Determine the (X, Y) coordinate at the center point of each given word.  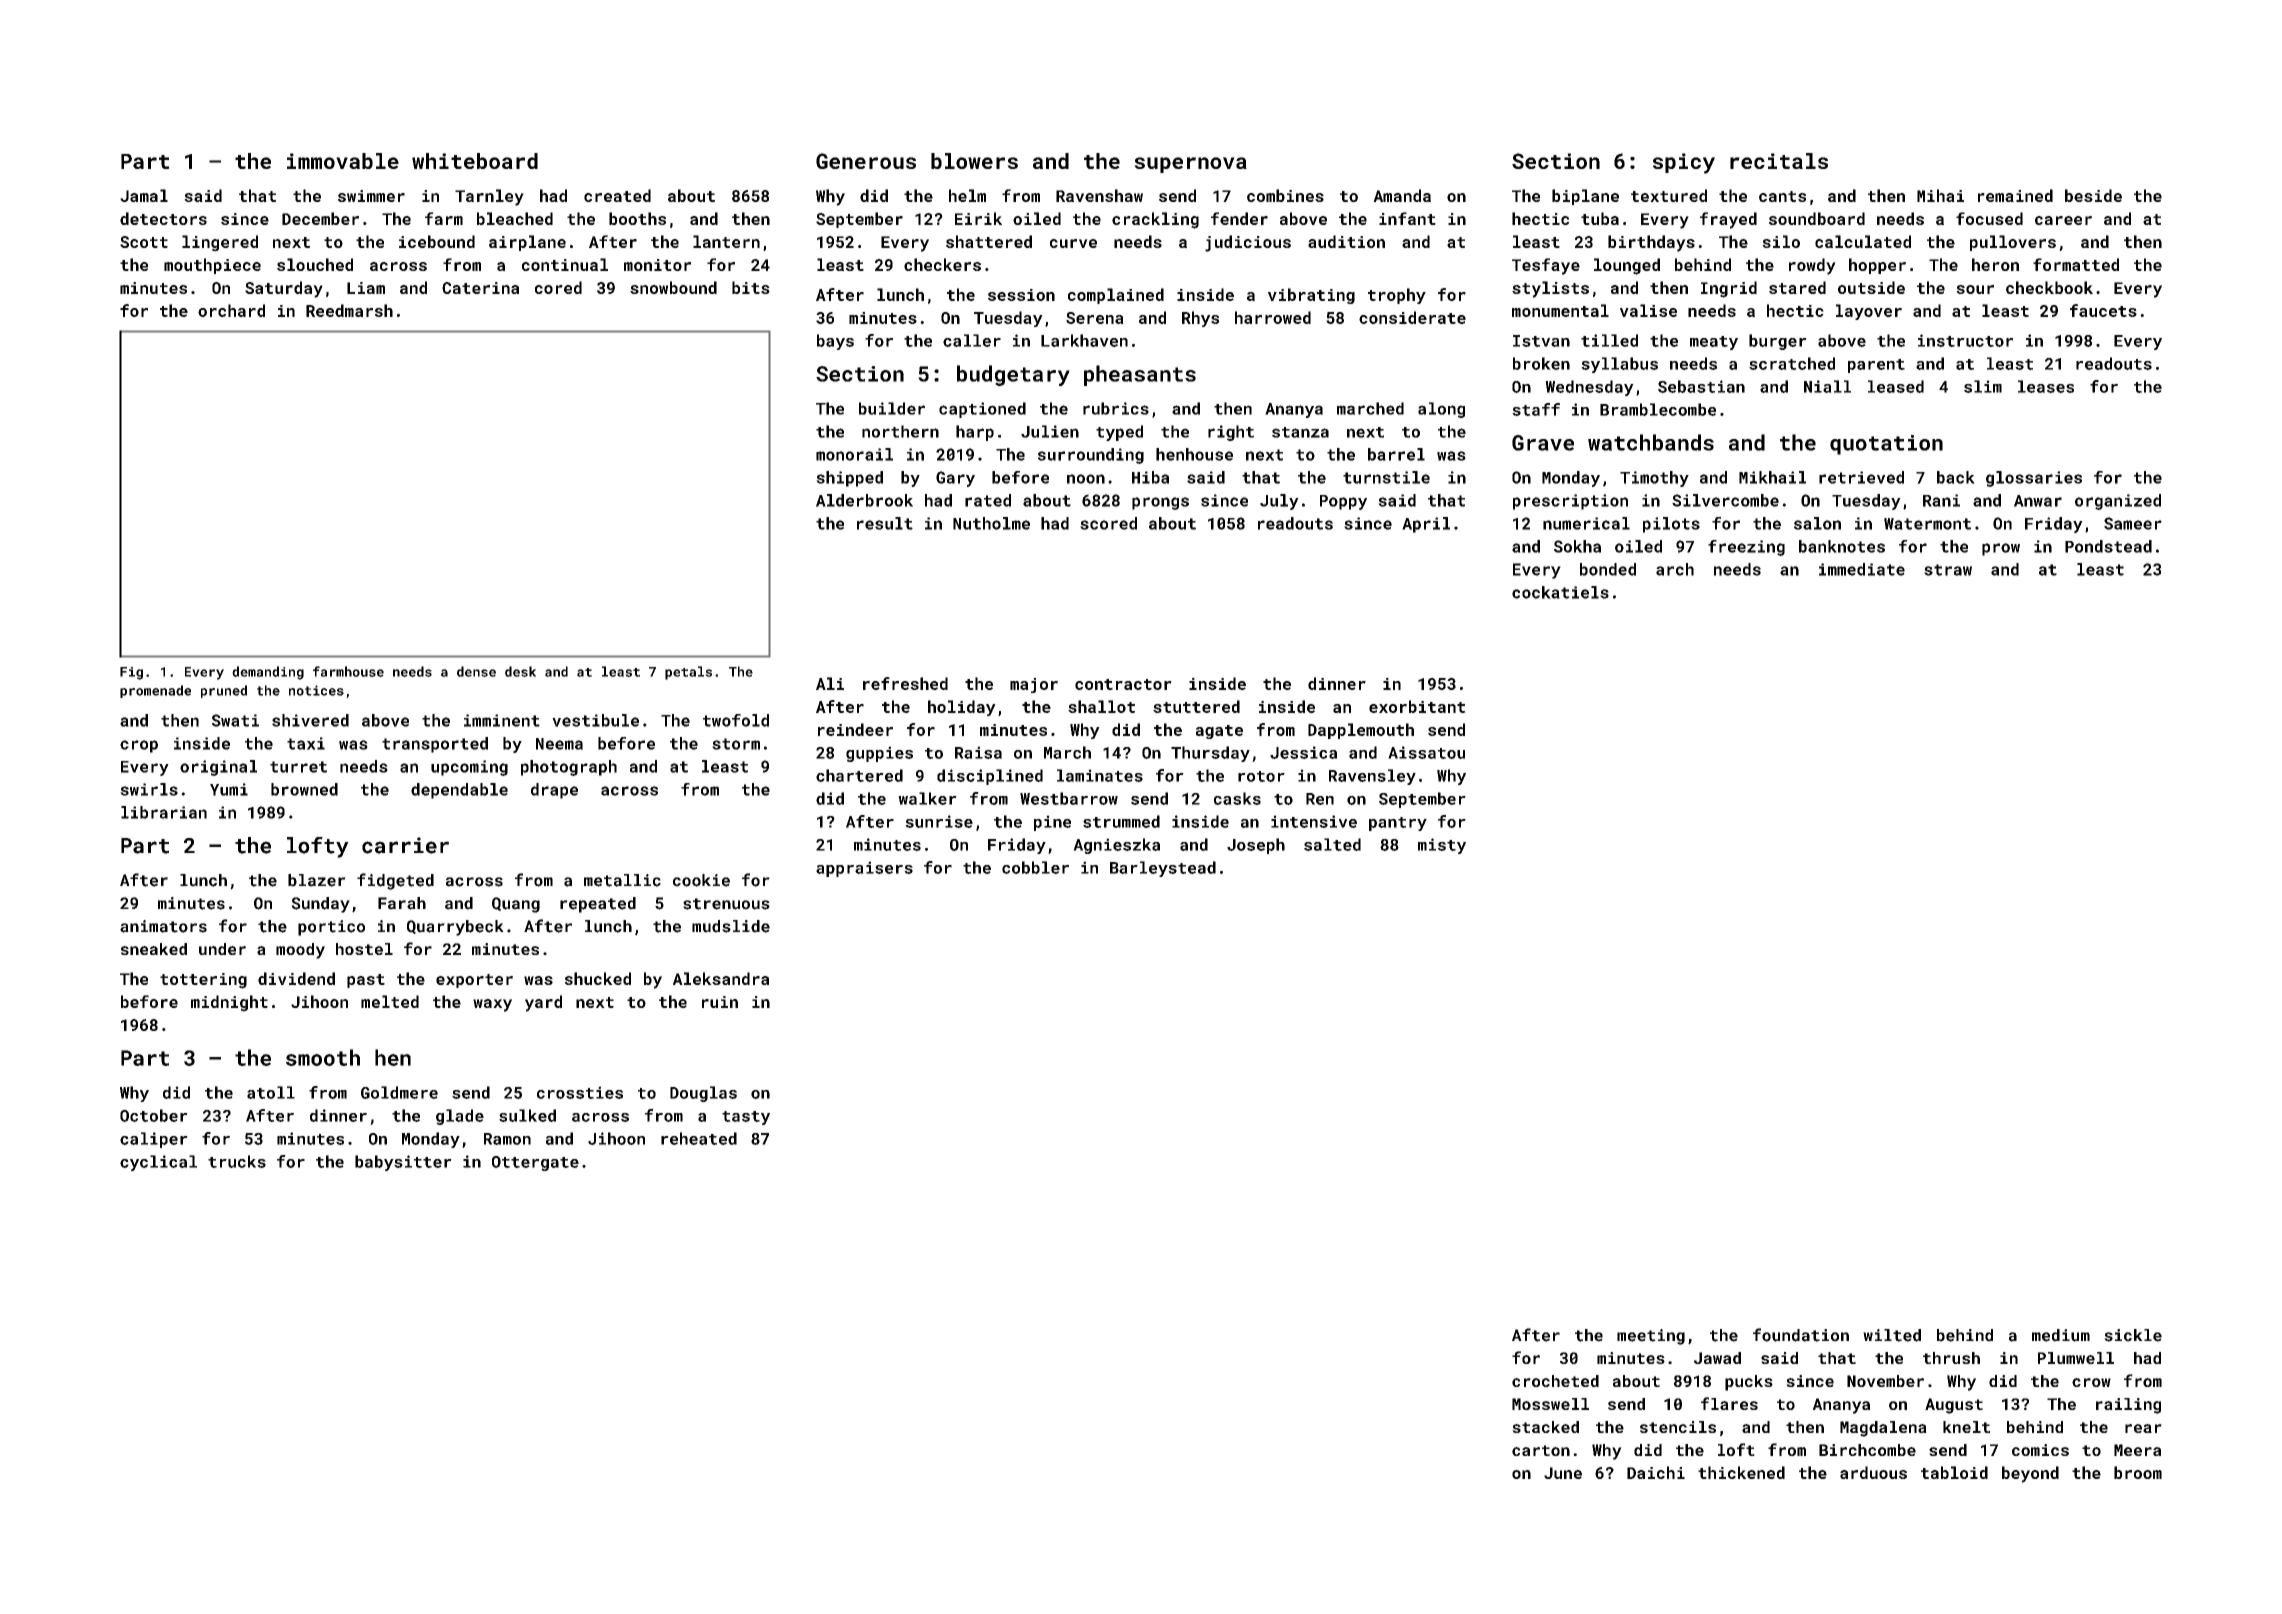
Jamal (144, 195)
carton (1541, 1450)
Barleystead (1163, 869)
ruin (720, 1002)
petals (688, 673)
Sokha (1577, 546)
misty (1442, 846)
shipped (849, 479)
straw (1948, 570)
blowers (974, 161)
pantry (1398, 824)
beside (2093, 195)
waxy (492, 1005)
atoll (271, 1092)
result (885, 523)
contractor (1123, 684)
